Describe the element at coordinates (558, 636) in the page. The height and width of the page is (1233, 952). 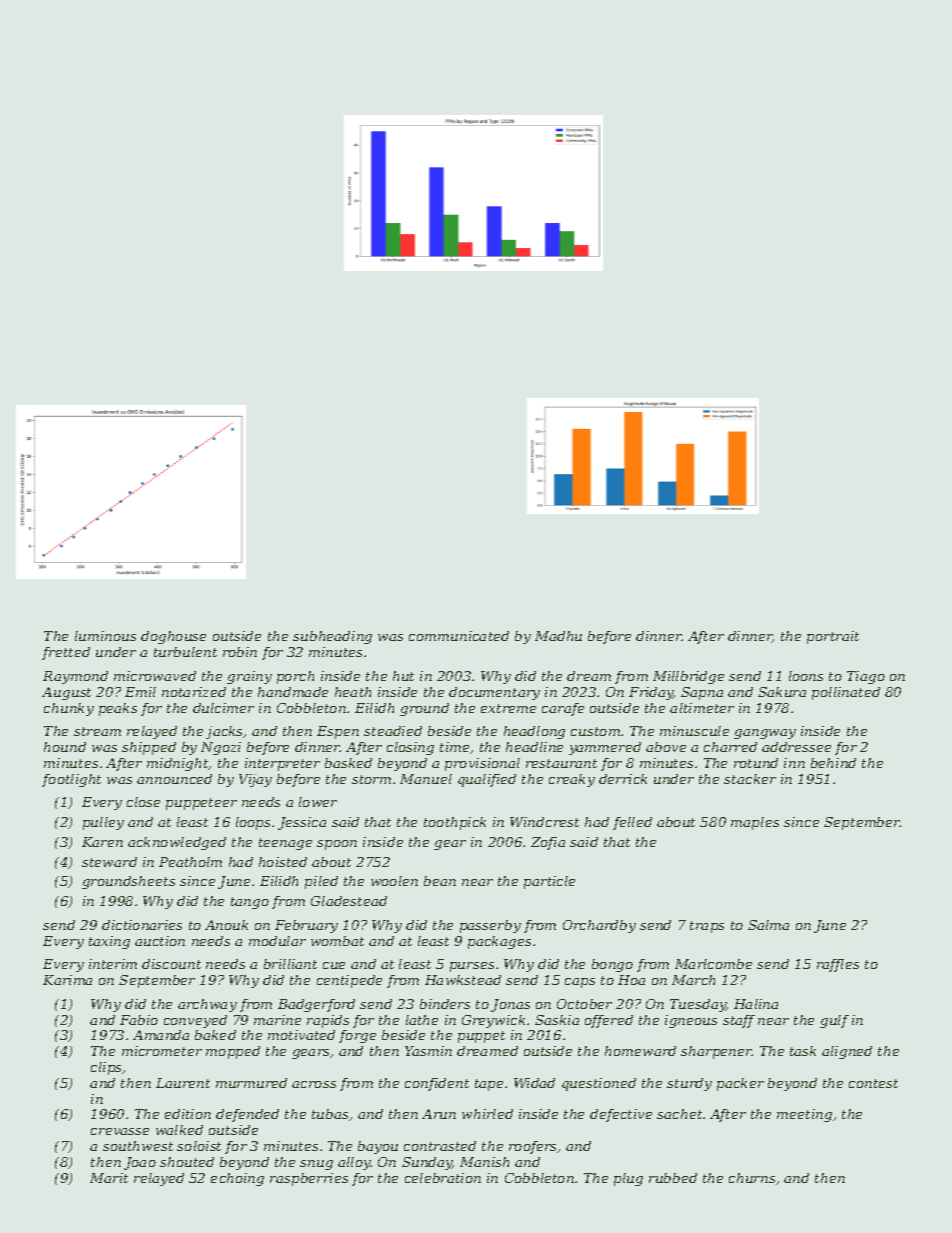
I see `Madhu` at that location.
